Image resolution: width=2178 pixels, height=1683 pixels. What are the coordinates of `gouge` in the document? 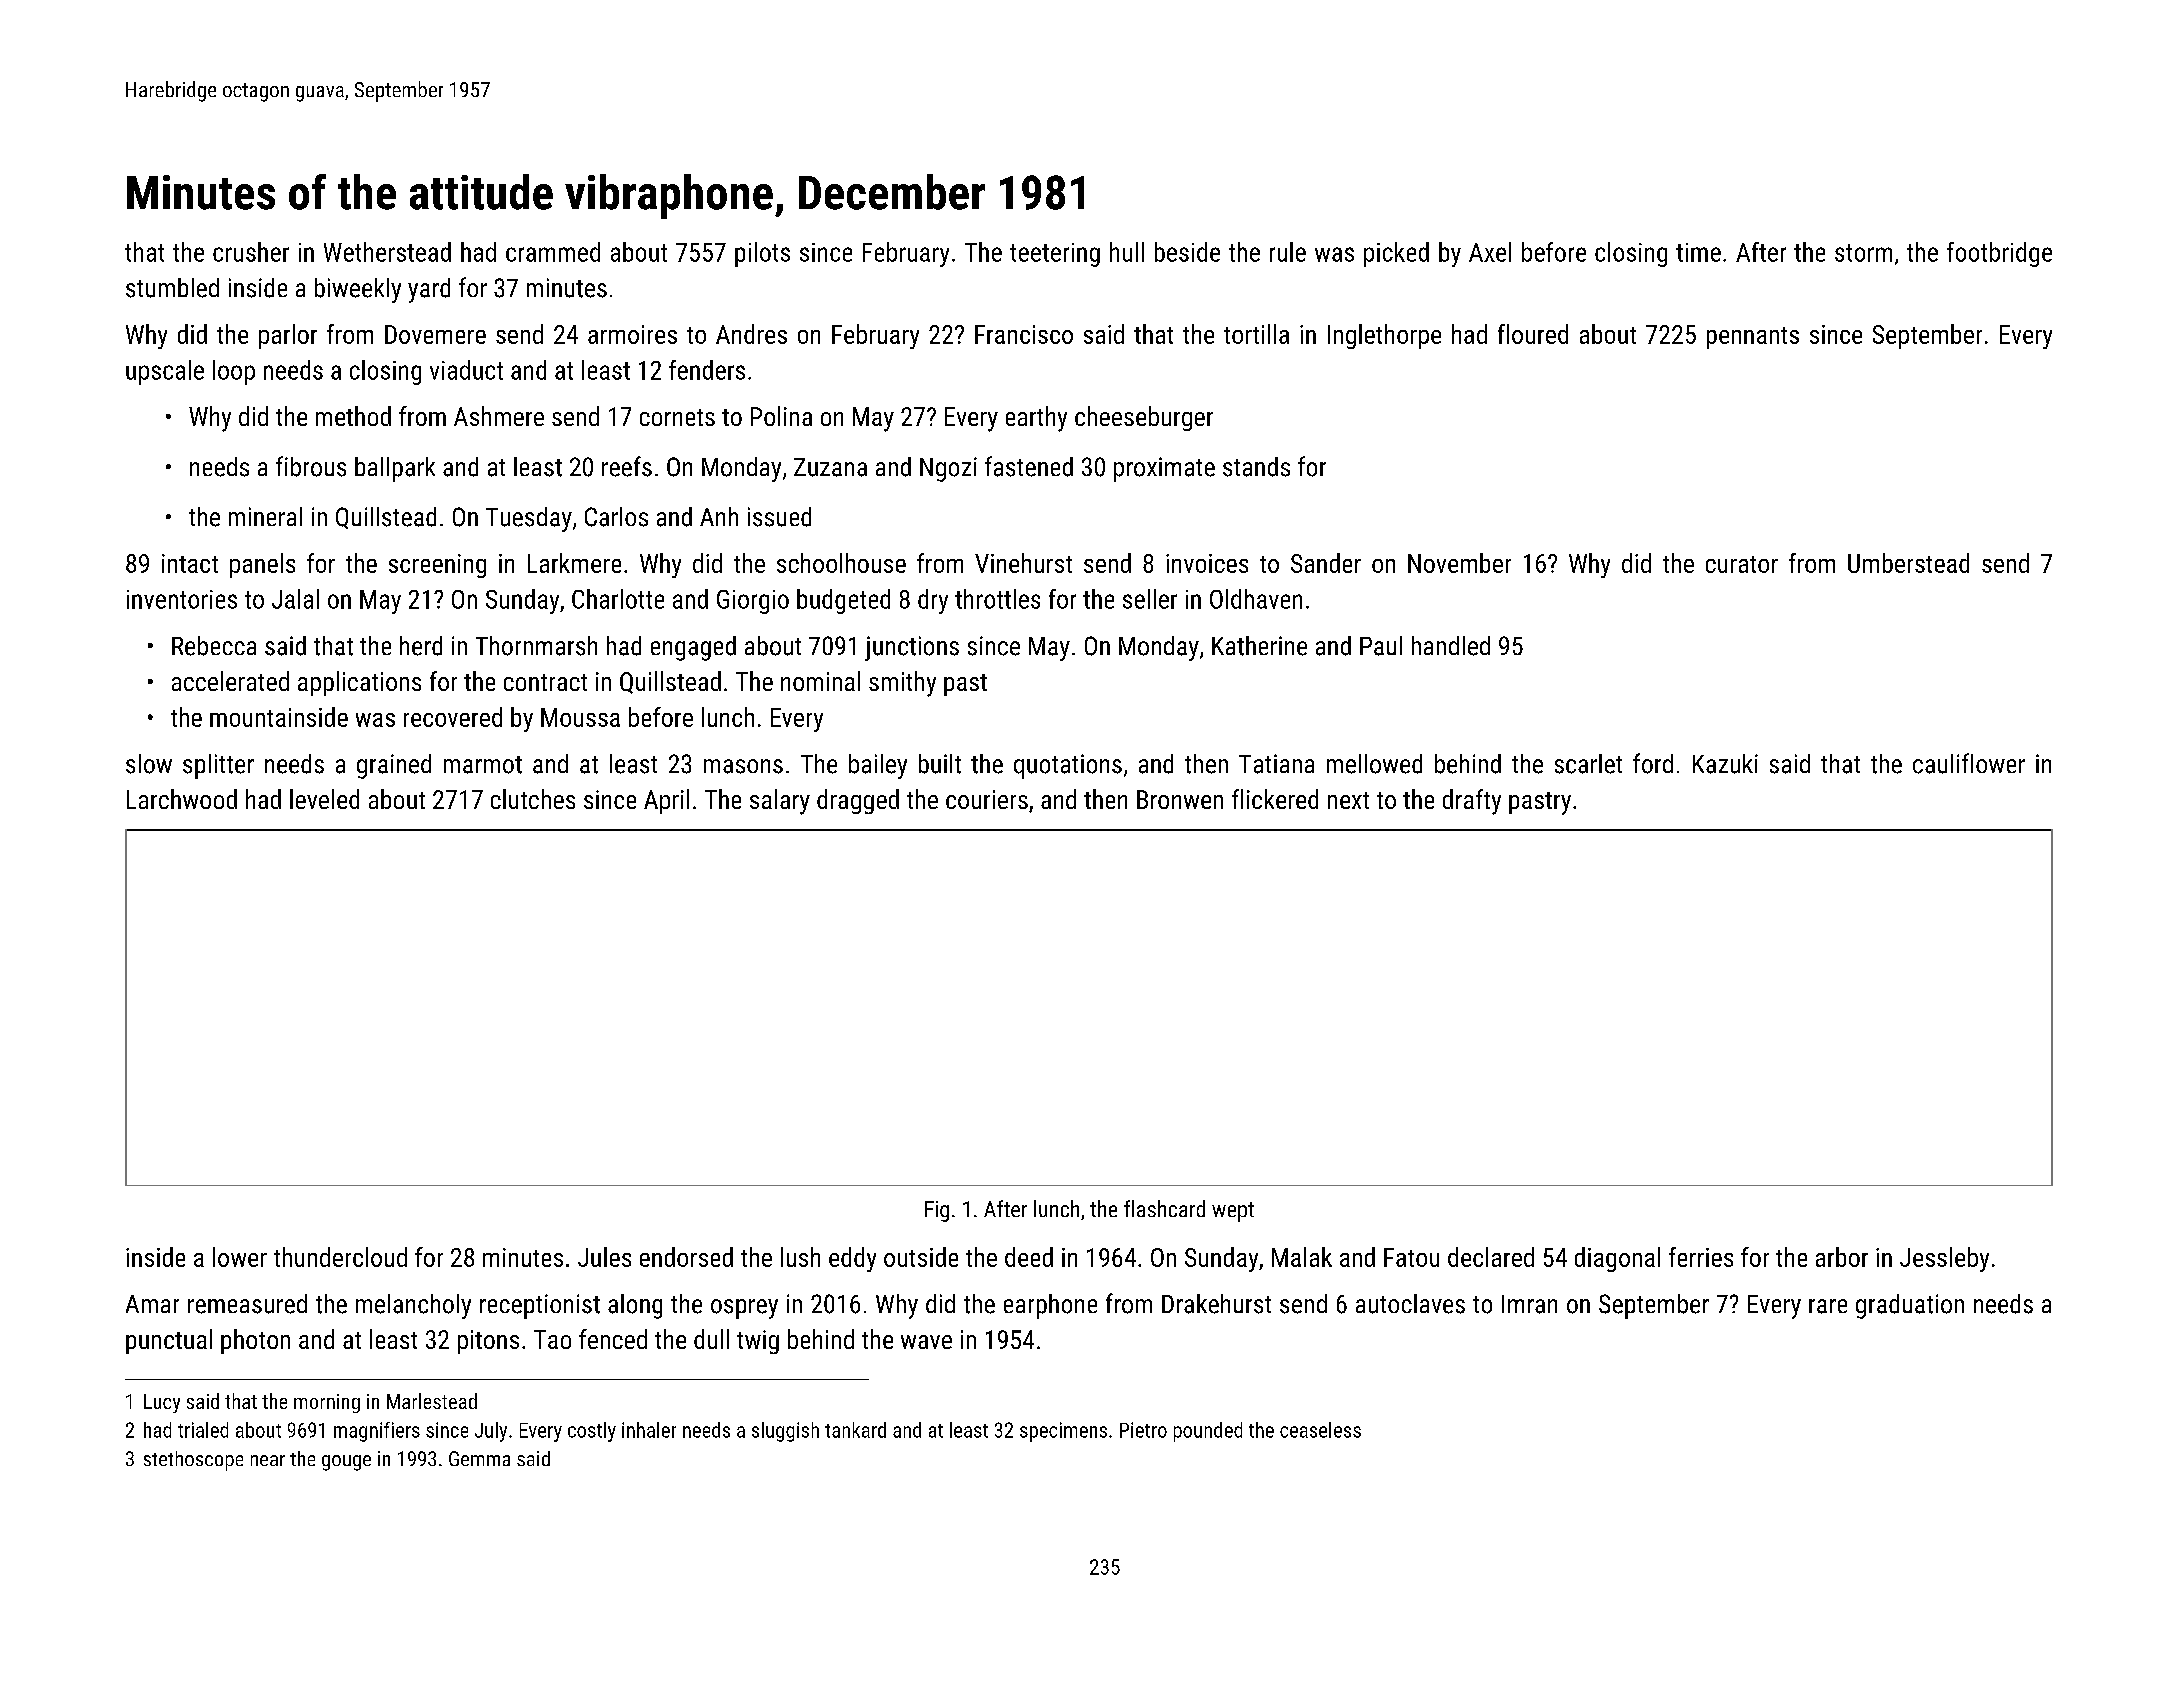 It's located at (346, 1463).
